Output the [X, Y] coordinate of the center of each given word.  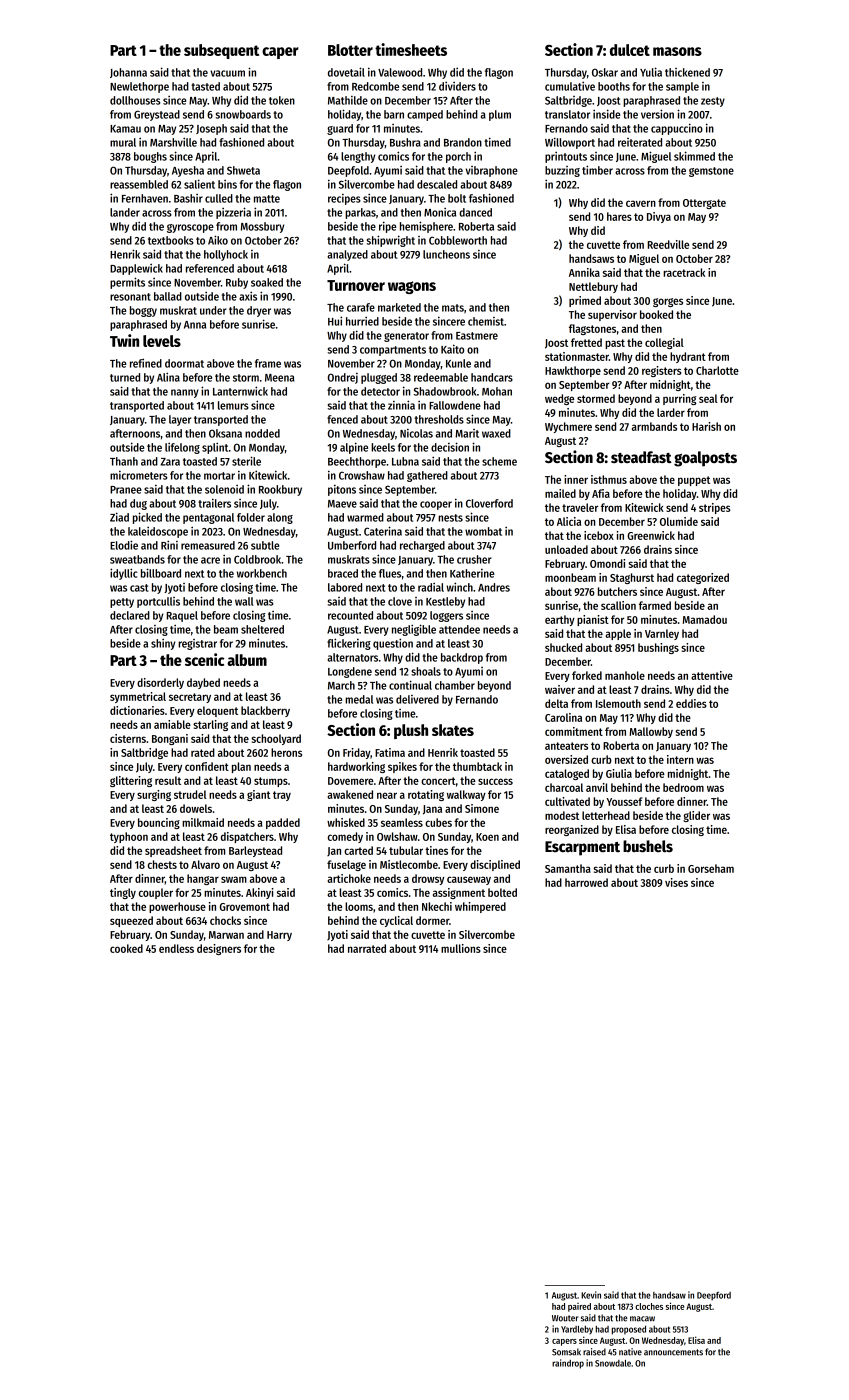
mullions [461, 948]
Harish [706, 426]
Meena [280, 378]
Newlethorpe [139, 87]
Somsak [566, 1352]
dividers [457, 86]
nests [450, 518]
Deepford [714, 1296]
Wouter [565, 1318]
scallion [618, 605]
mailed [560, 493]
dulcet [630, 50]
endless [176, 948]
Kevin [591, 1295]
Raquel [182, 616]
